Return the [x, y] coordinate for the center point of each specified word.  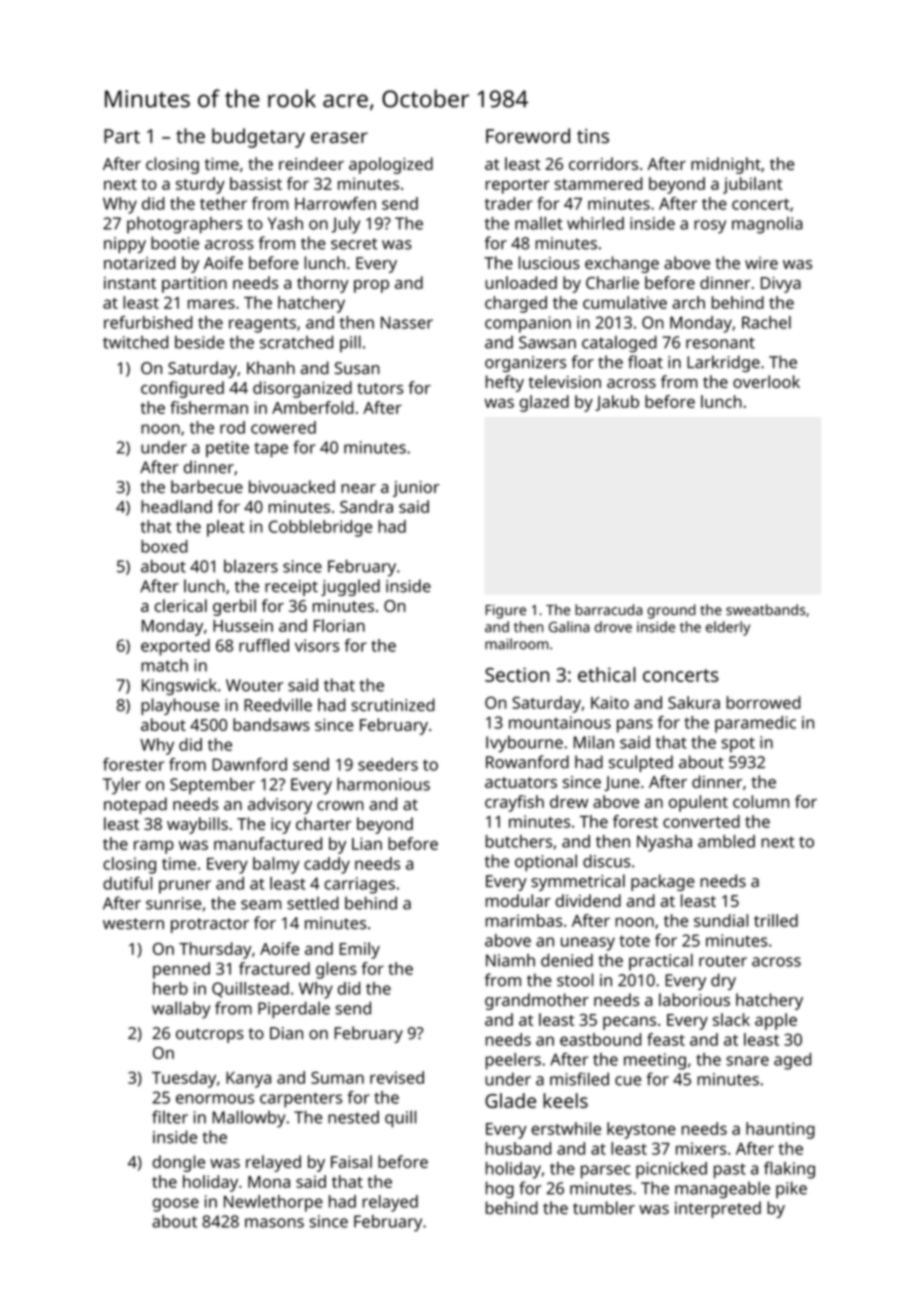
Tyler [122, 786]
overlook [766, 381]
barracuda [608, 610]
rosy [710, 227]
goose [176, 1205]
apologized [391, 165]
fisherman [209, 407]
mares [211, 304]
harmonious [383, 784]
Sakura [694, 702]
